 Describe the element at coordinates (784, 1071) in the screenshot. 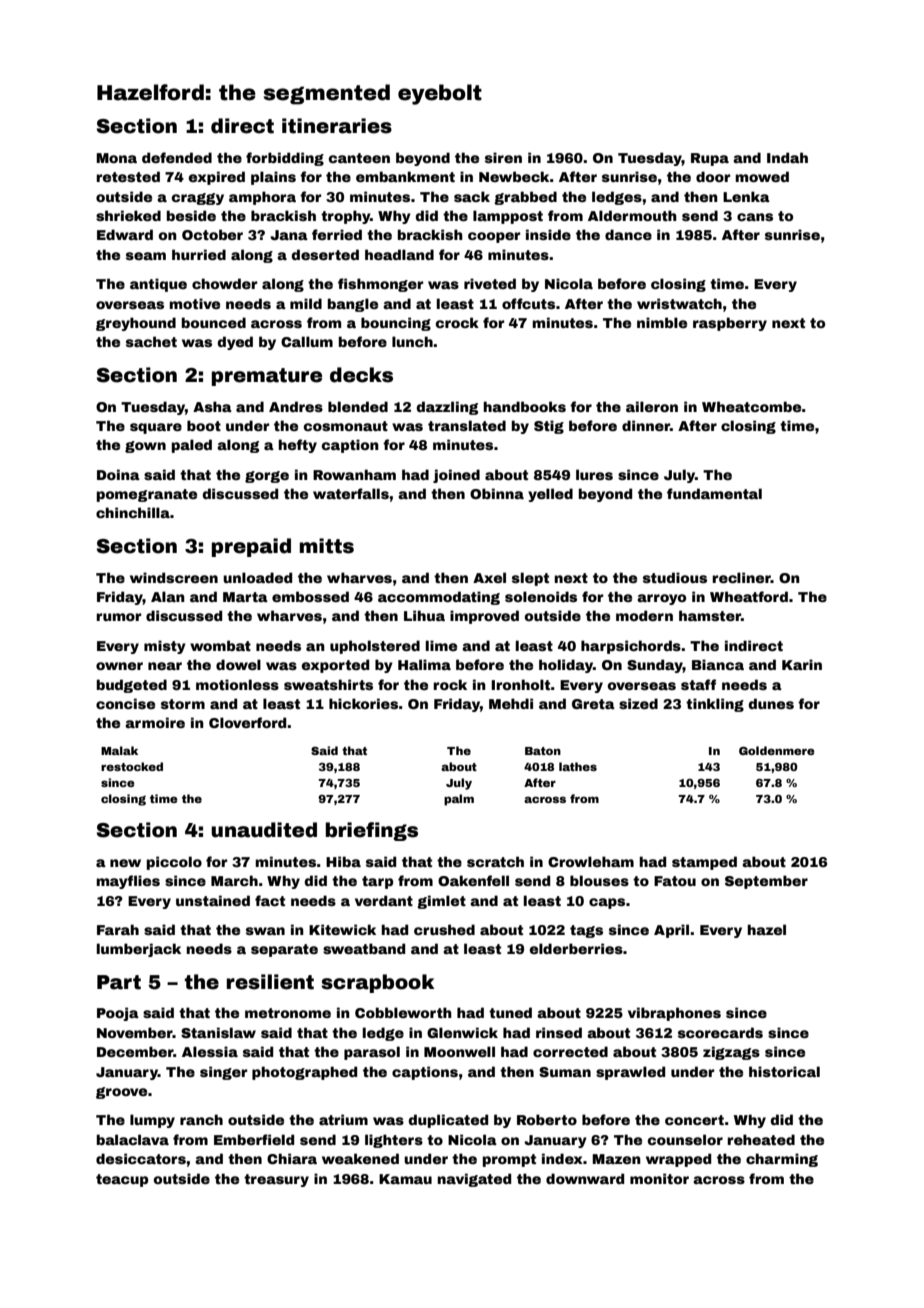

I see `historical` at that location.
